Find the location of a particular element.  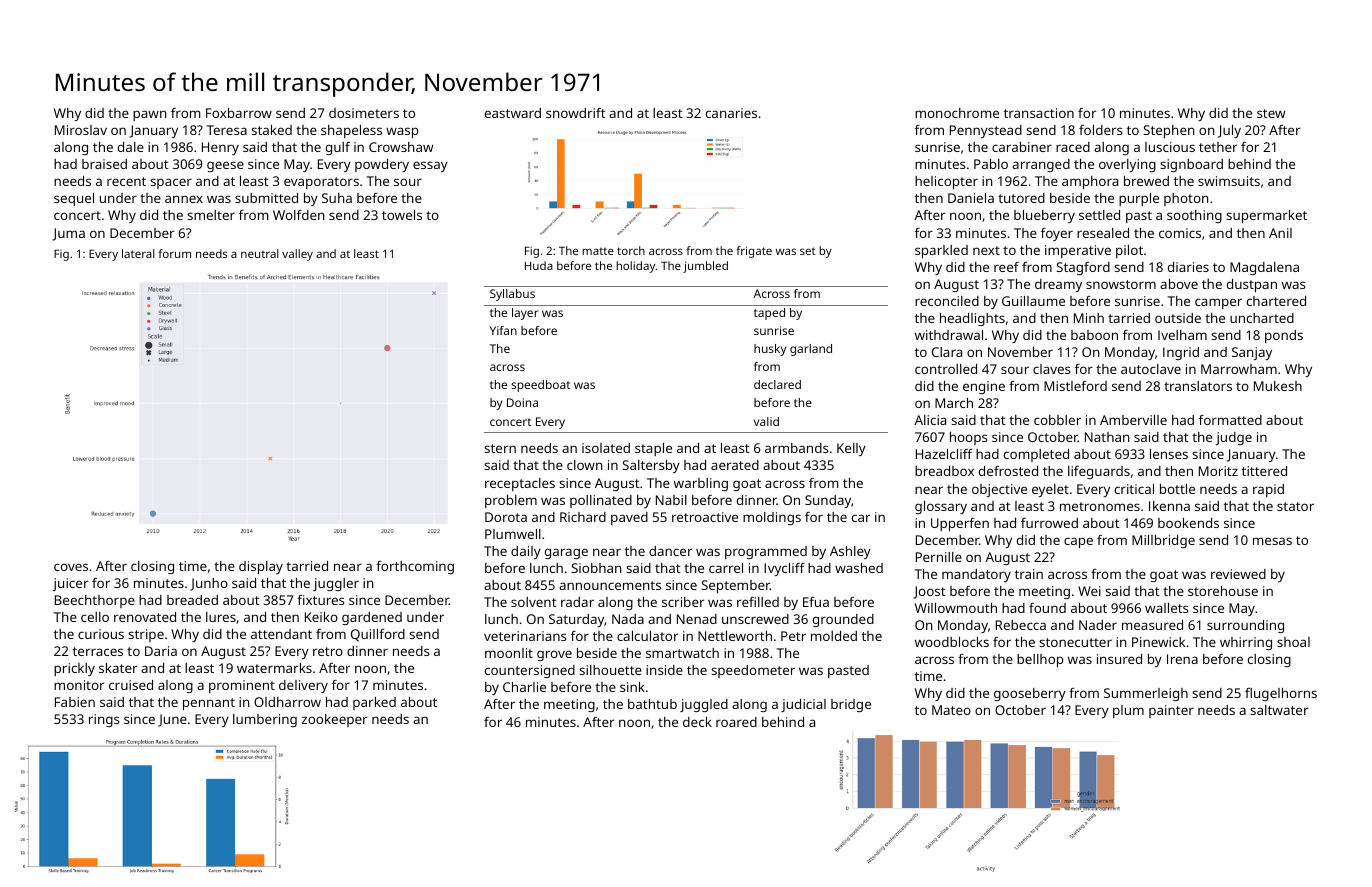

bathtub is located at coordinates (652, 704).
